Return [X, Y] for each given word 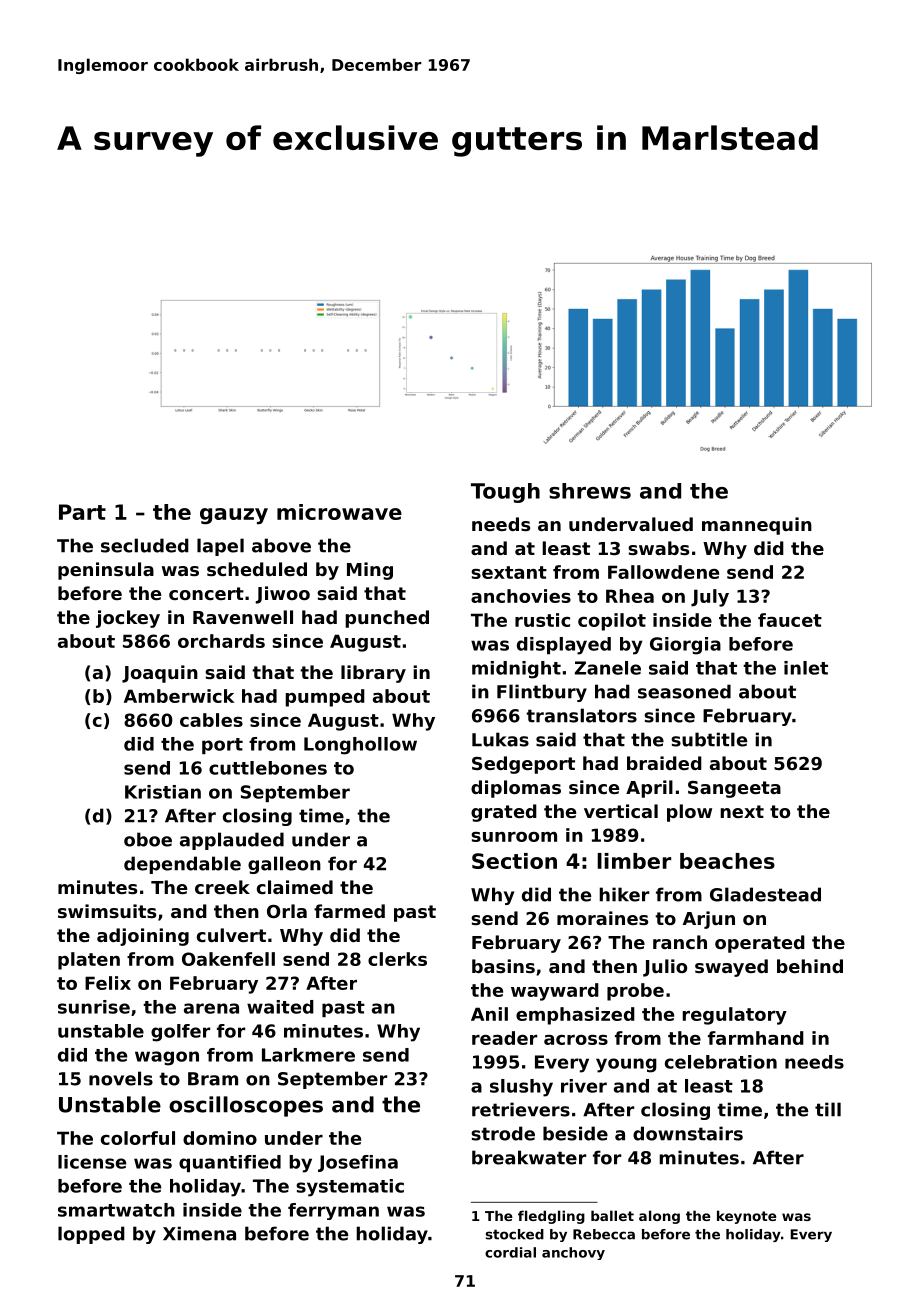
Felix [108, 983]
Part [82, 512]
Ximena [199, 1233]
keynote [747, 1217]
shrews [590, 491]
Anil [489, 1014]
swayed [731, 968]
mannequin [757, 526]
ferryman [333, 1211]
